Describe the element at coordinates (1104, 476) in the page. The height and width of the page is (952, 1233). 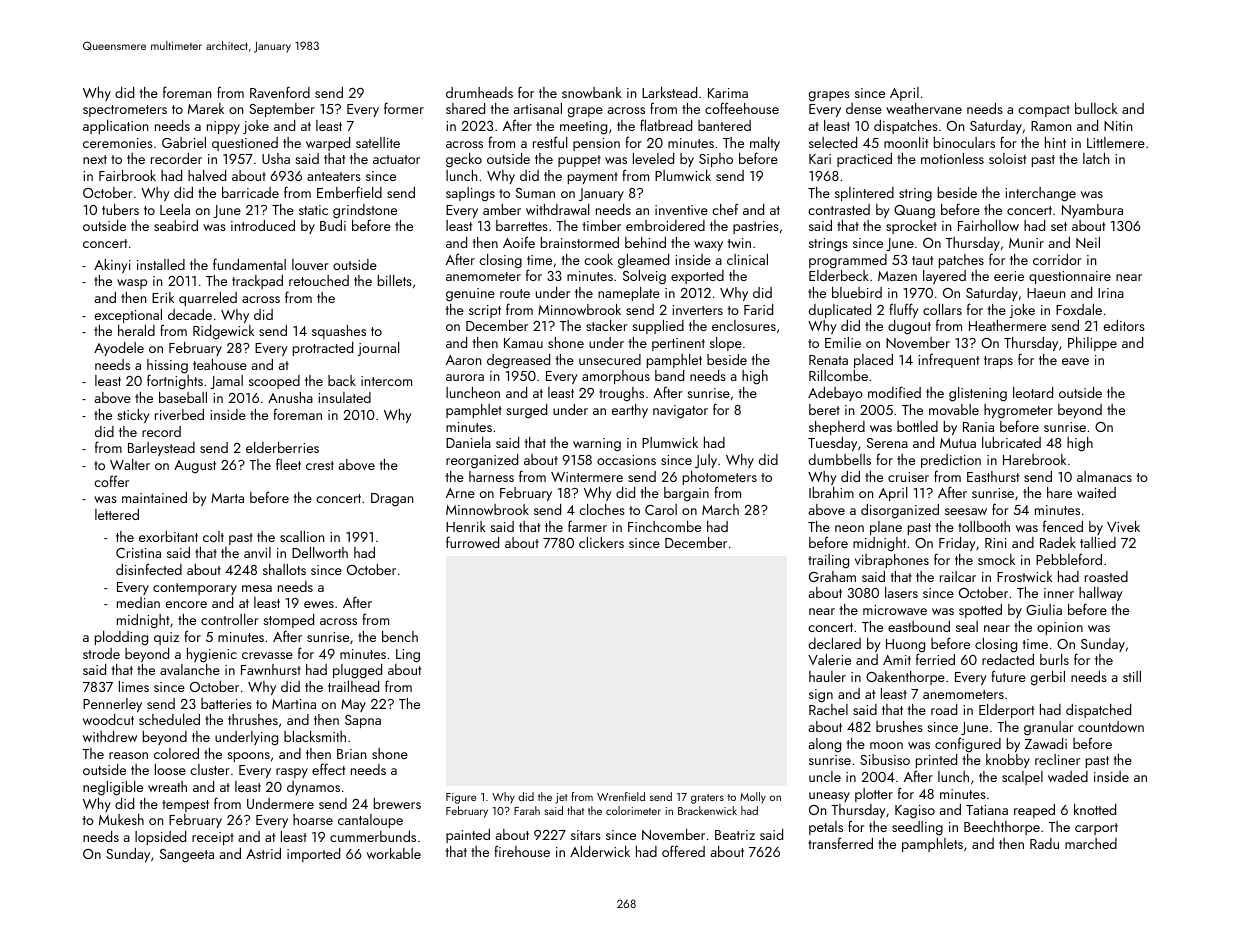
I see `almanacs` at that location.
